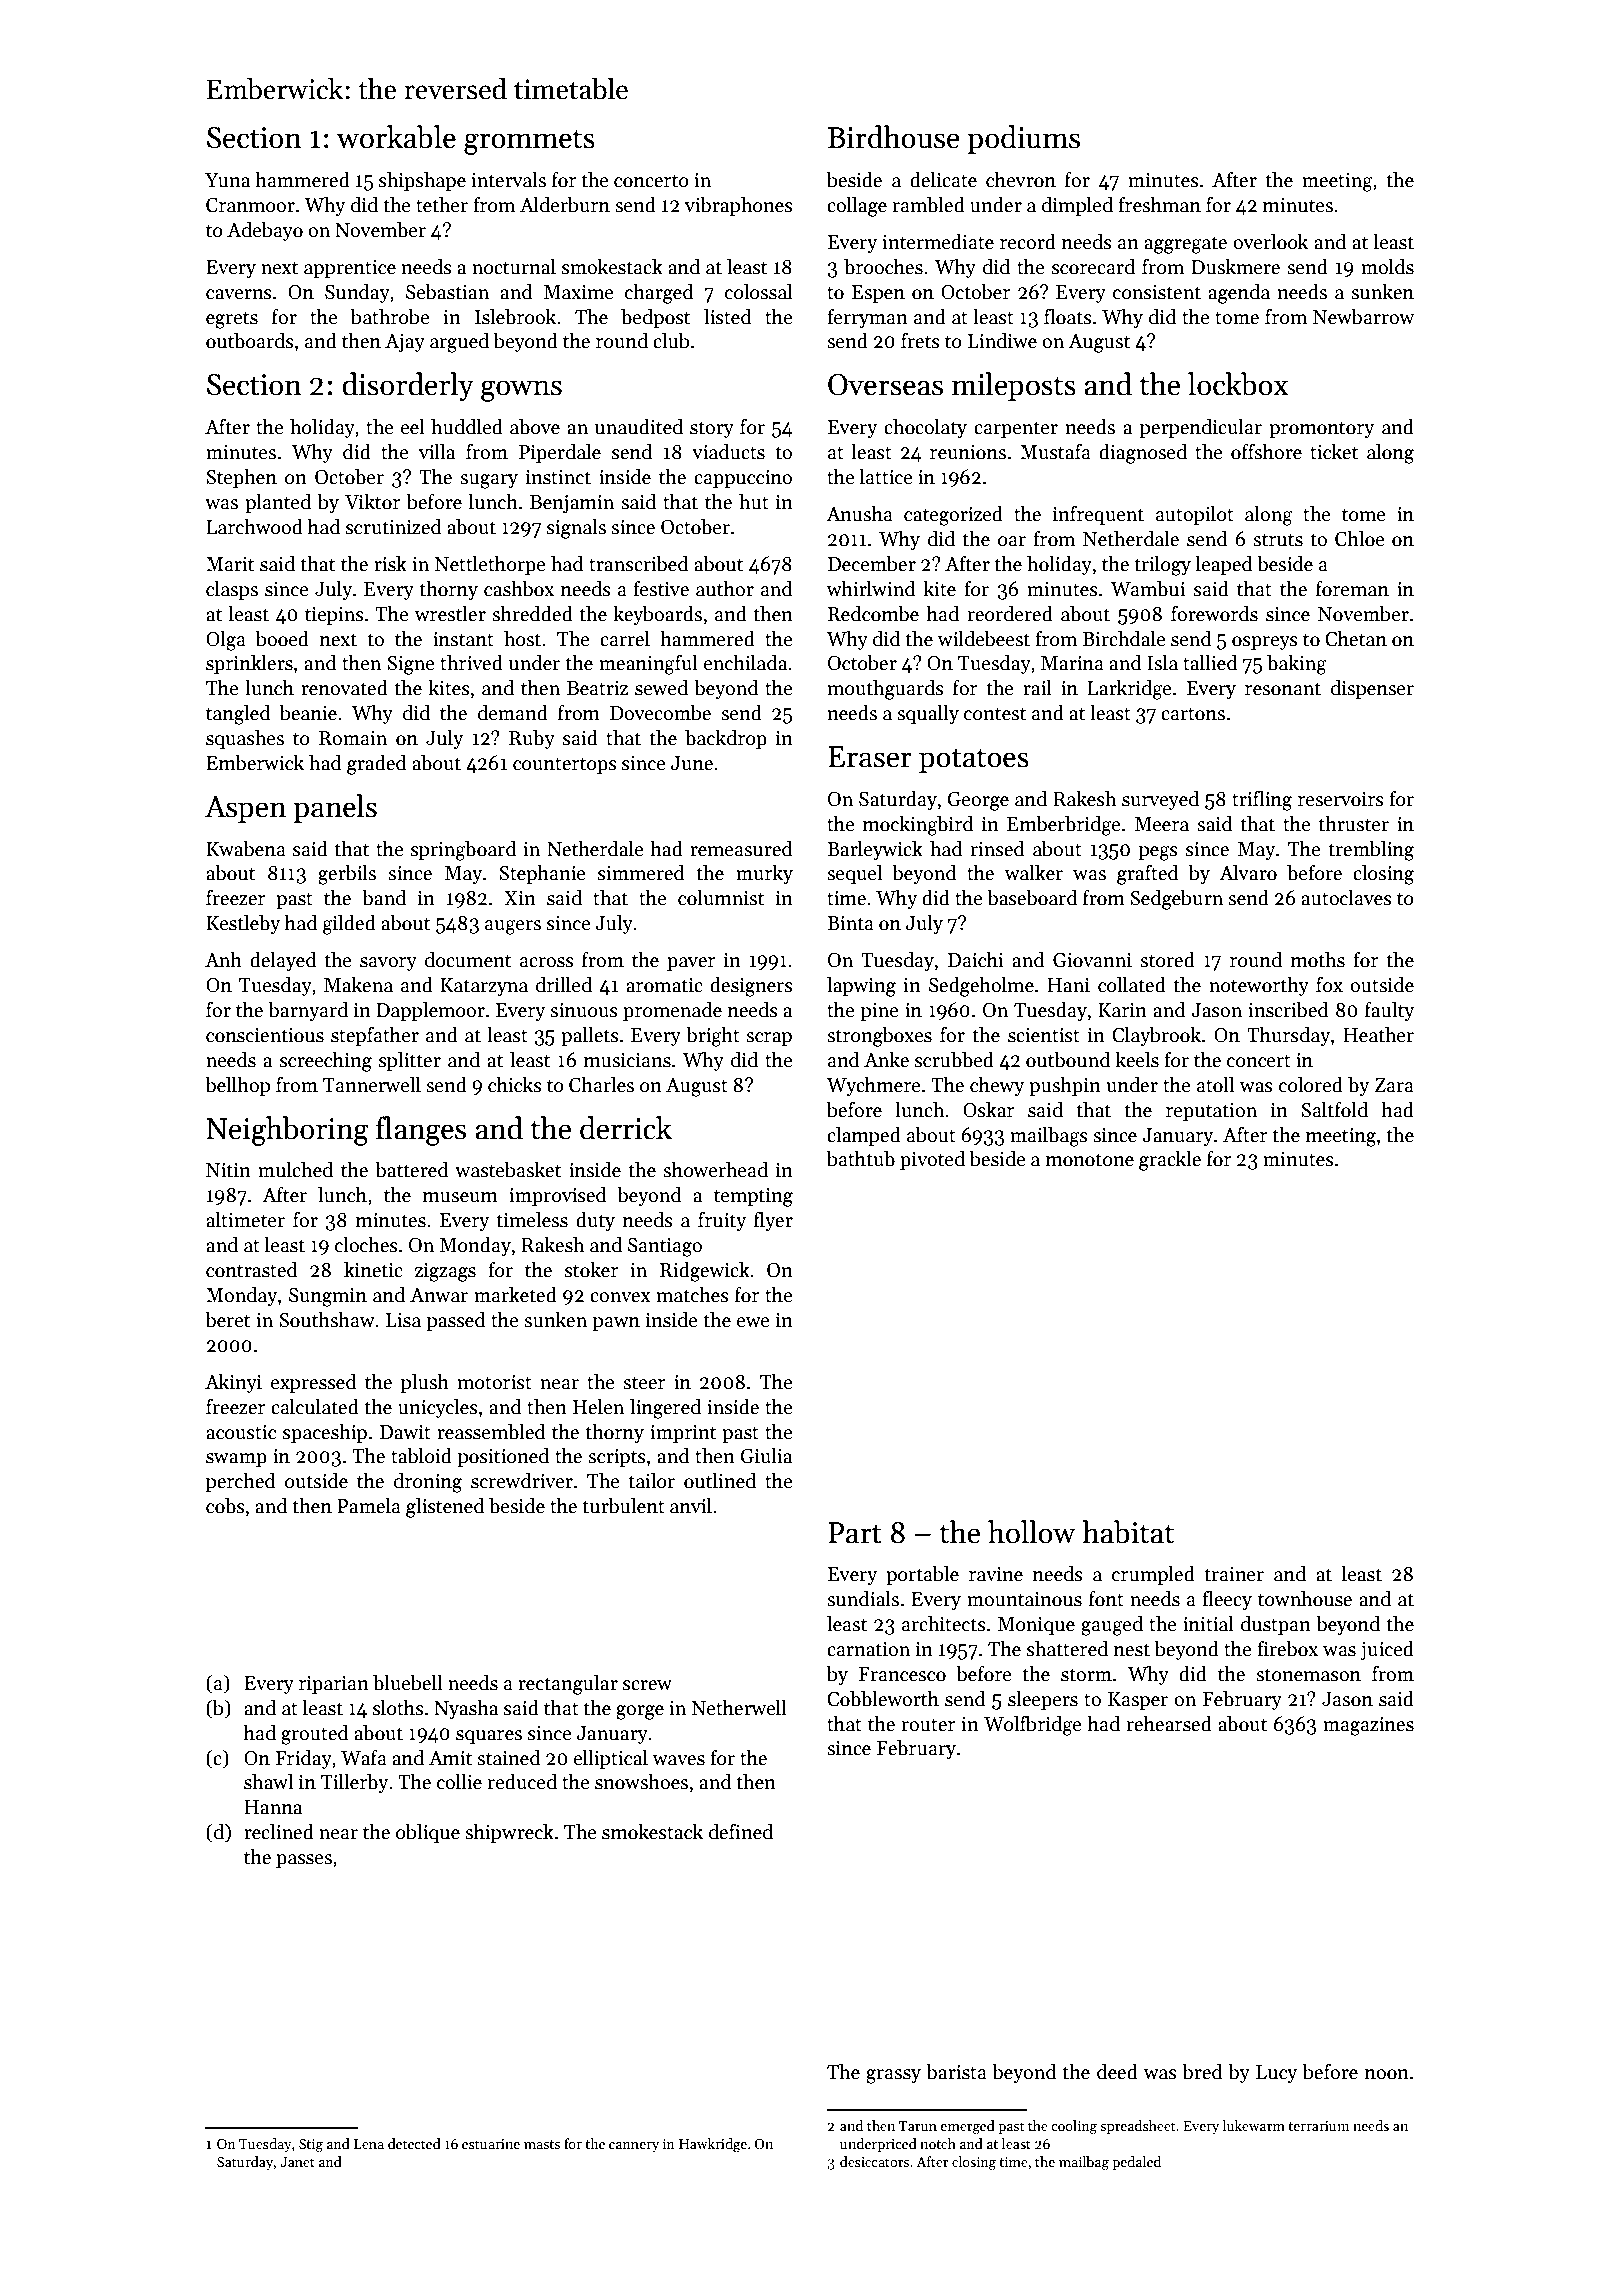 Image resolution: width=1620 pixels, height=2292 pixels. I want to click on notch, so click(938, 2143).
